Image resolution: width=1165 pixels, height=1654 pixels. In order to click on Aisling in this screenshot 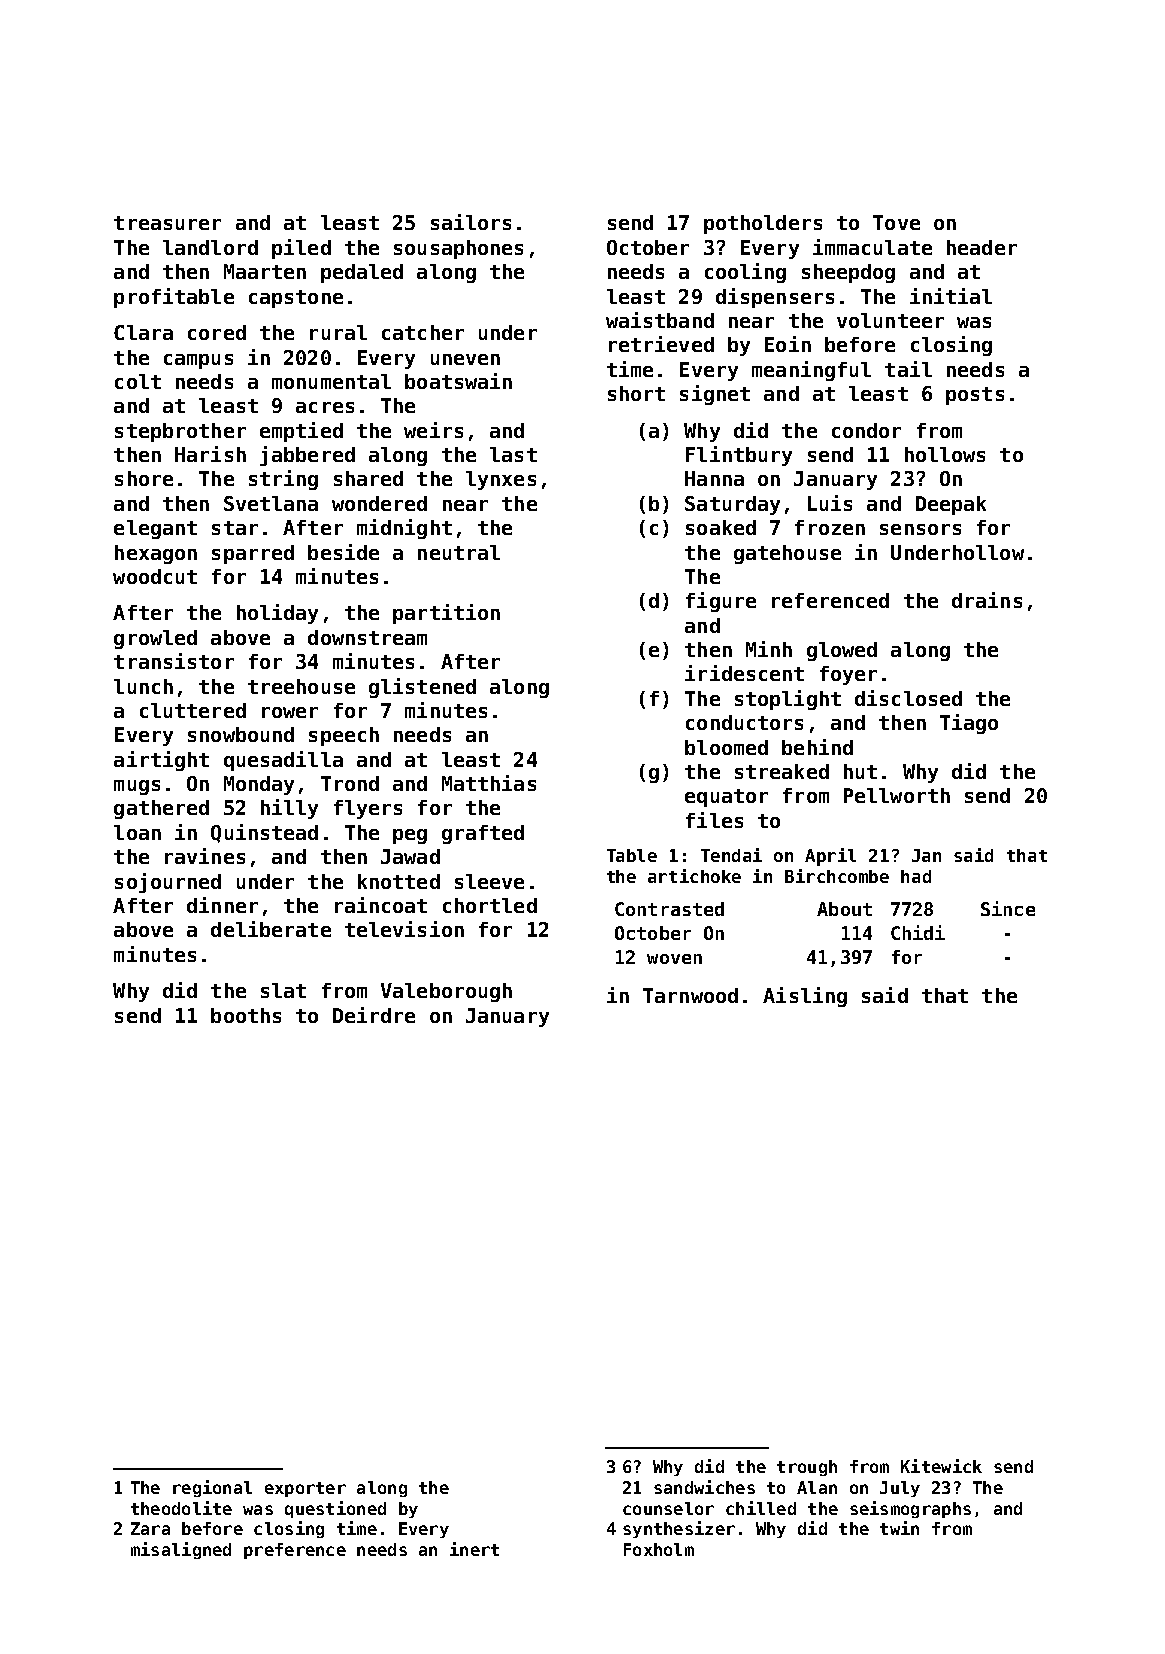, I will do `click(805, 997)`.
